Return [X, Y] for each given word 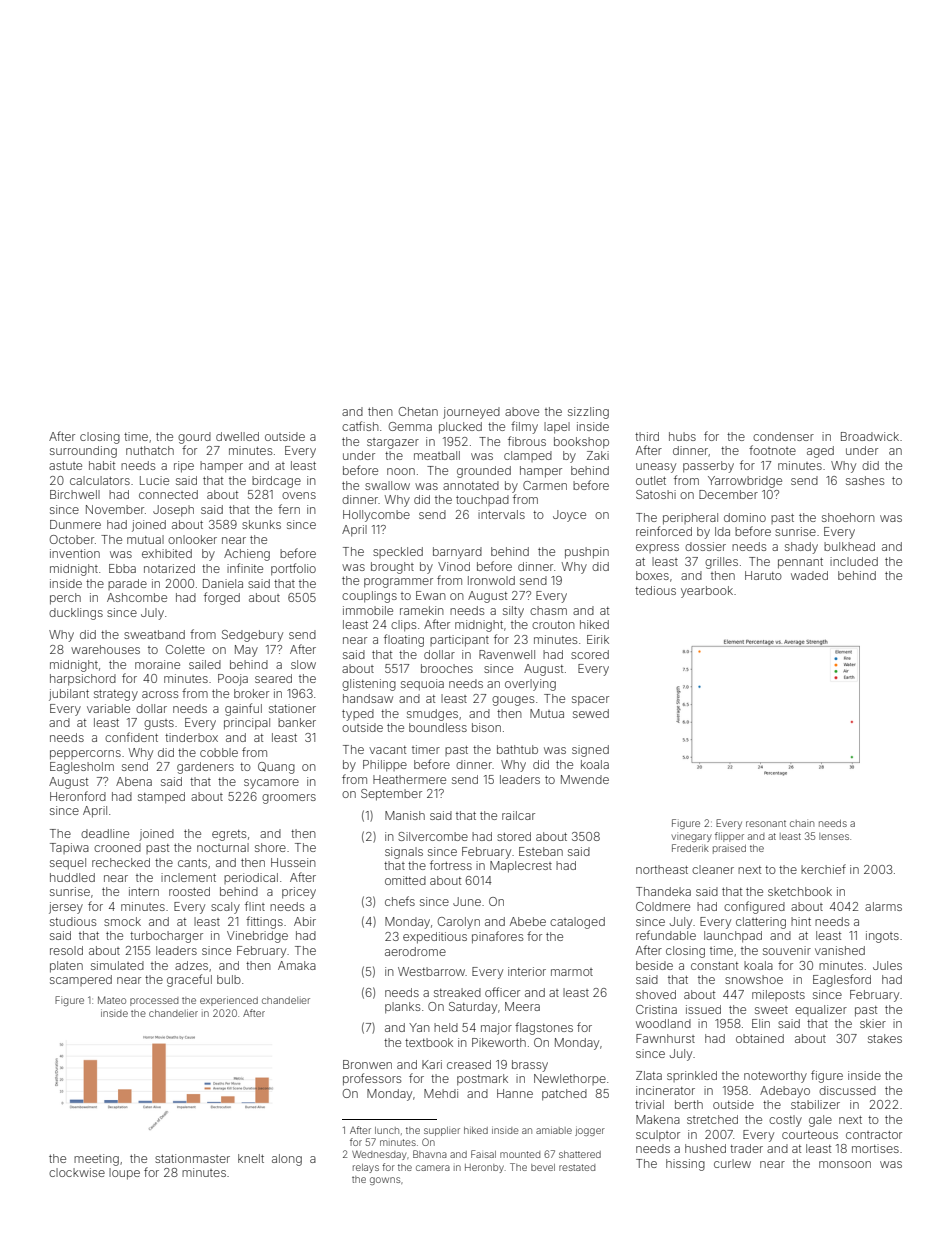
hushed [705, 1148]
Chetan [418, 411]
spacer [590, 701]
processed [154, 1001]
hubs [682, 436]
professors [372, 1079]
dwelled [237, 436]
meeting [96, 1160]
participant [459, 641]
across [160, 694]
